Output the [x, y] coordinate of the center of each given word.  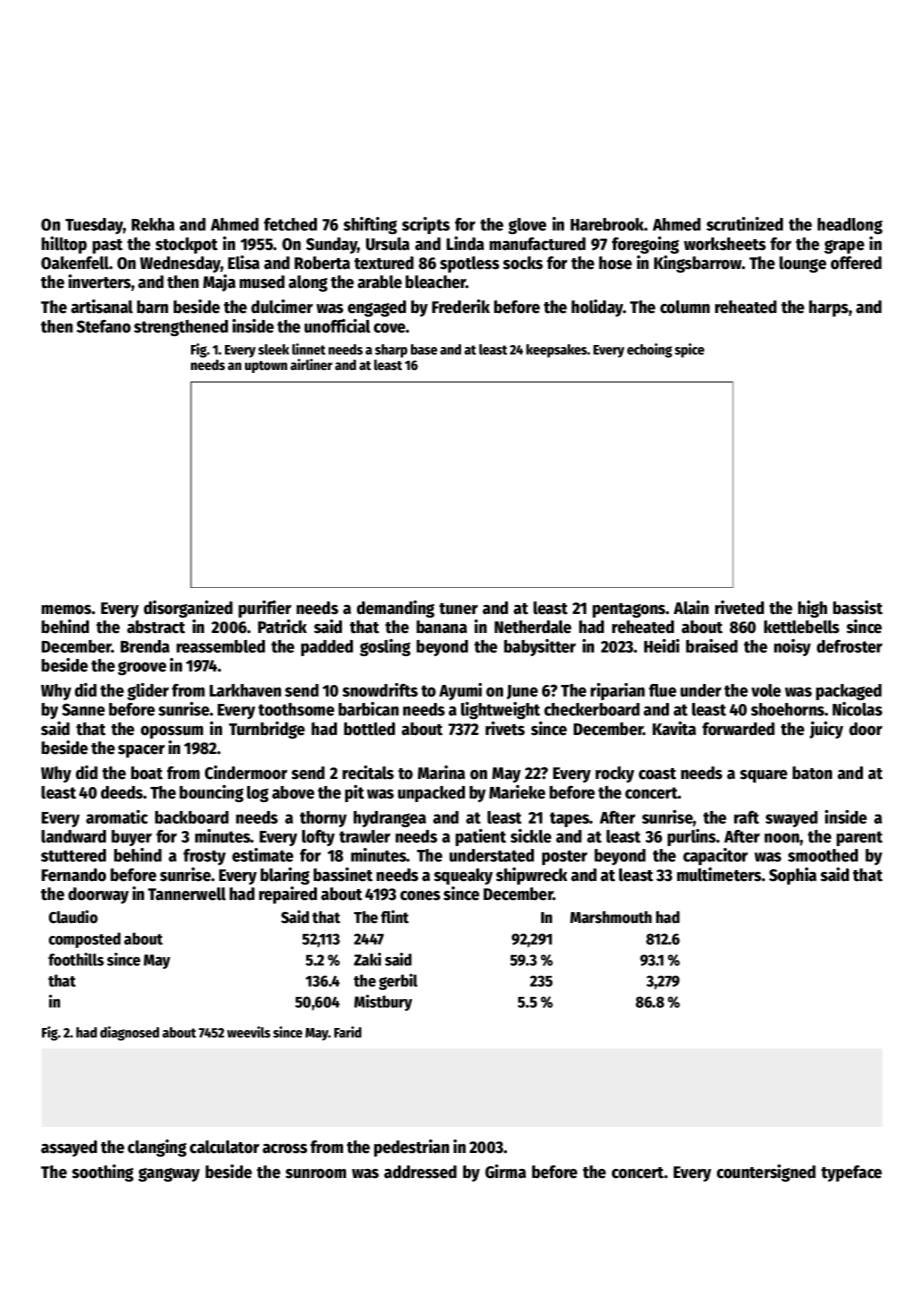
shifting [370, 225]
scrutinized [744, 224]
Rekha [153, 224]
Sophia [793, 876]
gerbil [398, 982]
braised [712, 646]
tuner [458, 609]
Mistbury [383, 1002]
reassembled [220, 646]
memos [66, 610]
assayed [69, 1148]
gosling [385, 647]
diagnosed [129, 1033]
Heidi [662, 646]
